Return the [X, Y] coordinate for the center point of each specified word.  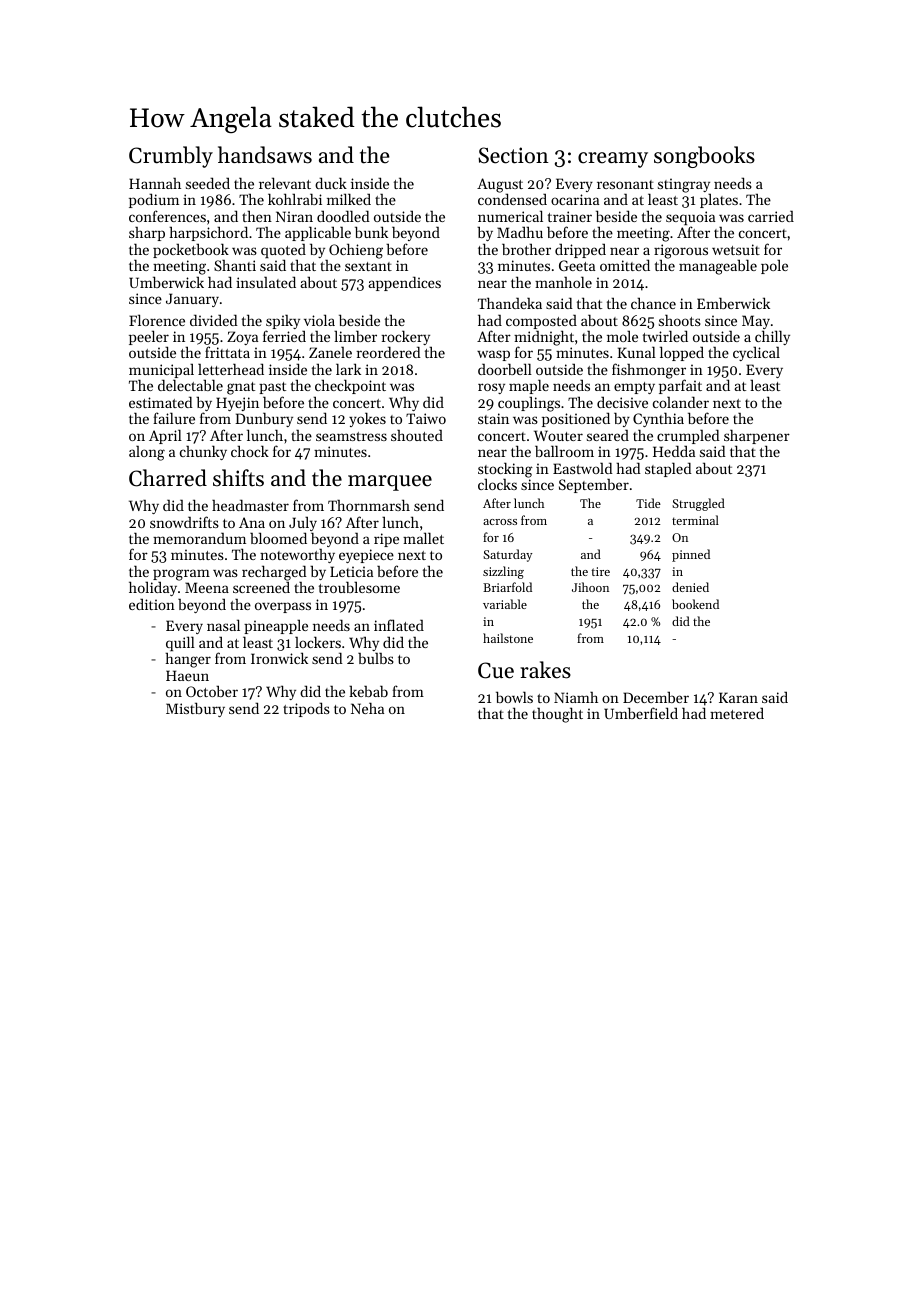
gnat [241, 388]
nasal [223, 625]
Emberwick [733, 303]
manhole [563, 282]
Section [513, 155]
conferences [167, 216]
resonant [625, 184]
